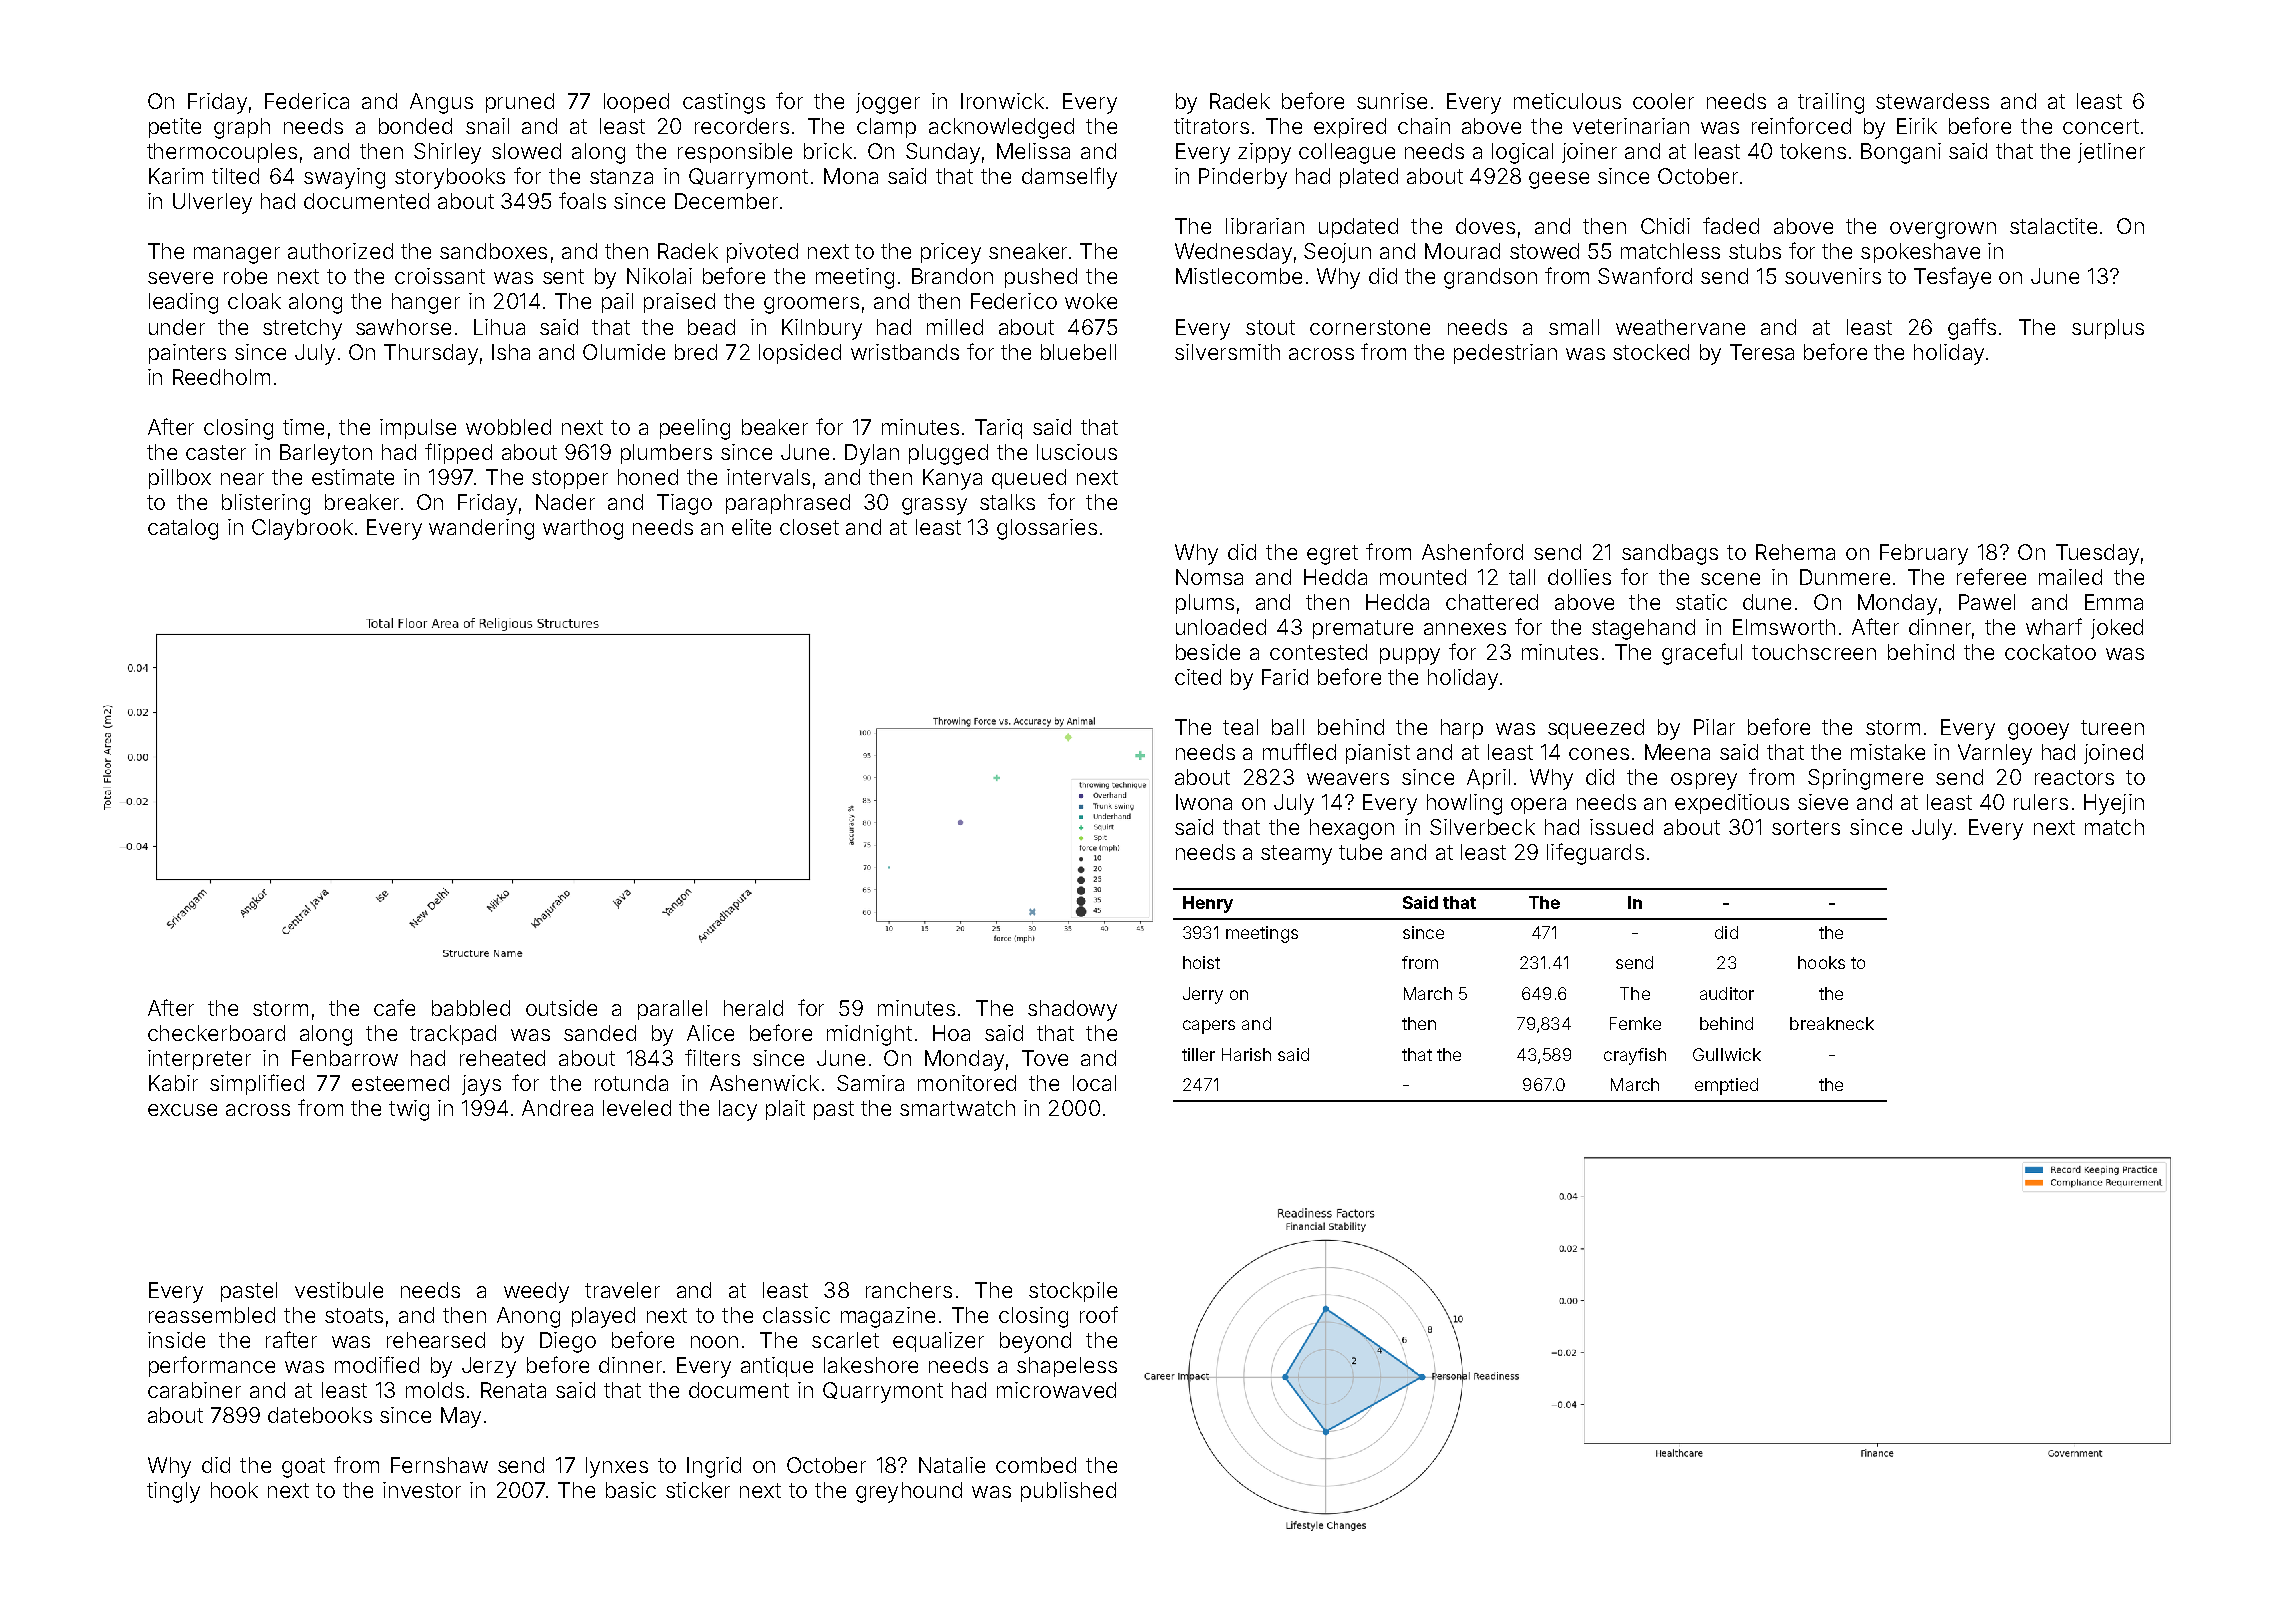  Describe the element at coordinates (1033, 151) in the image. I see `Melissa` at that location.
